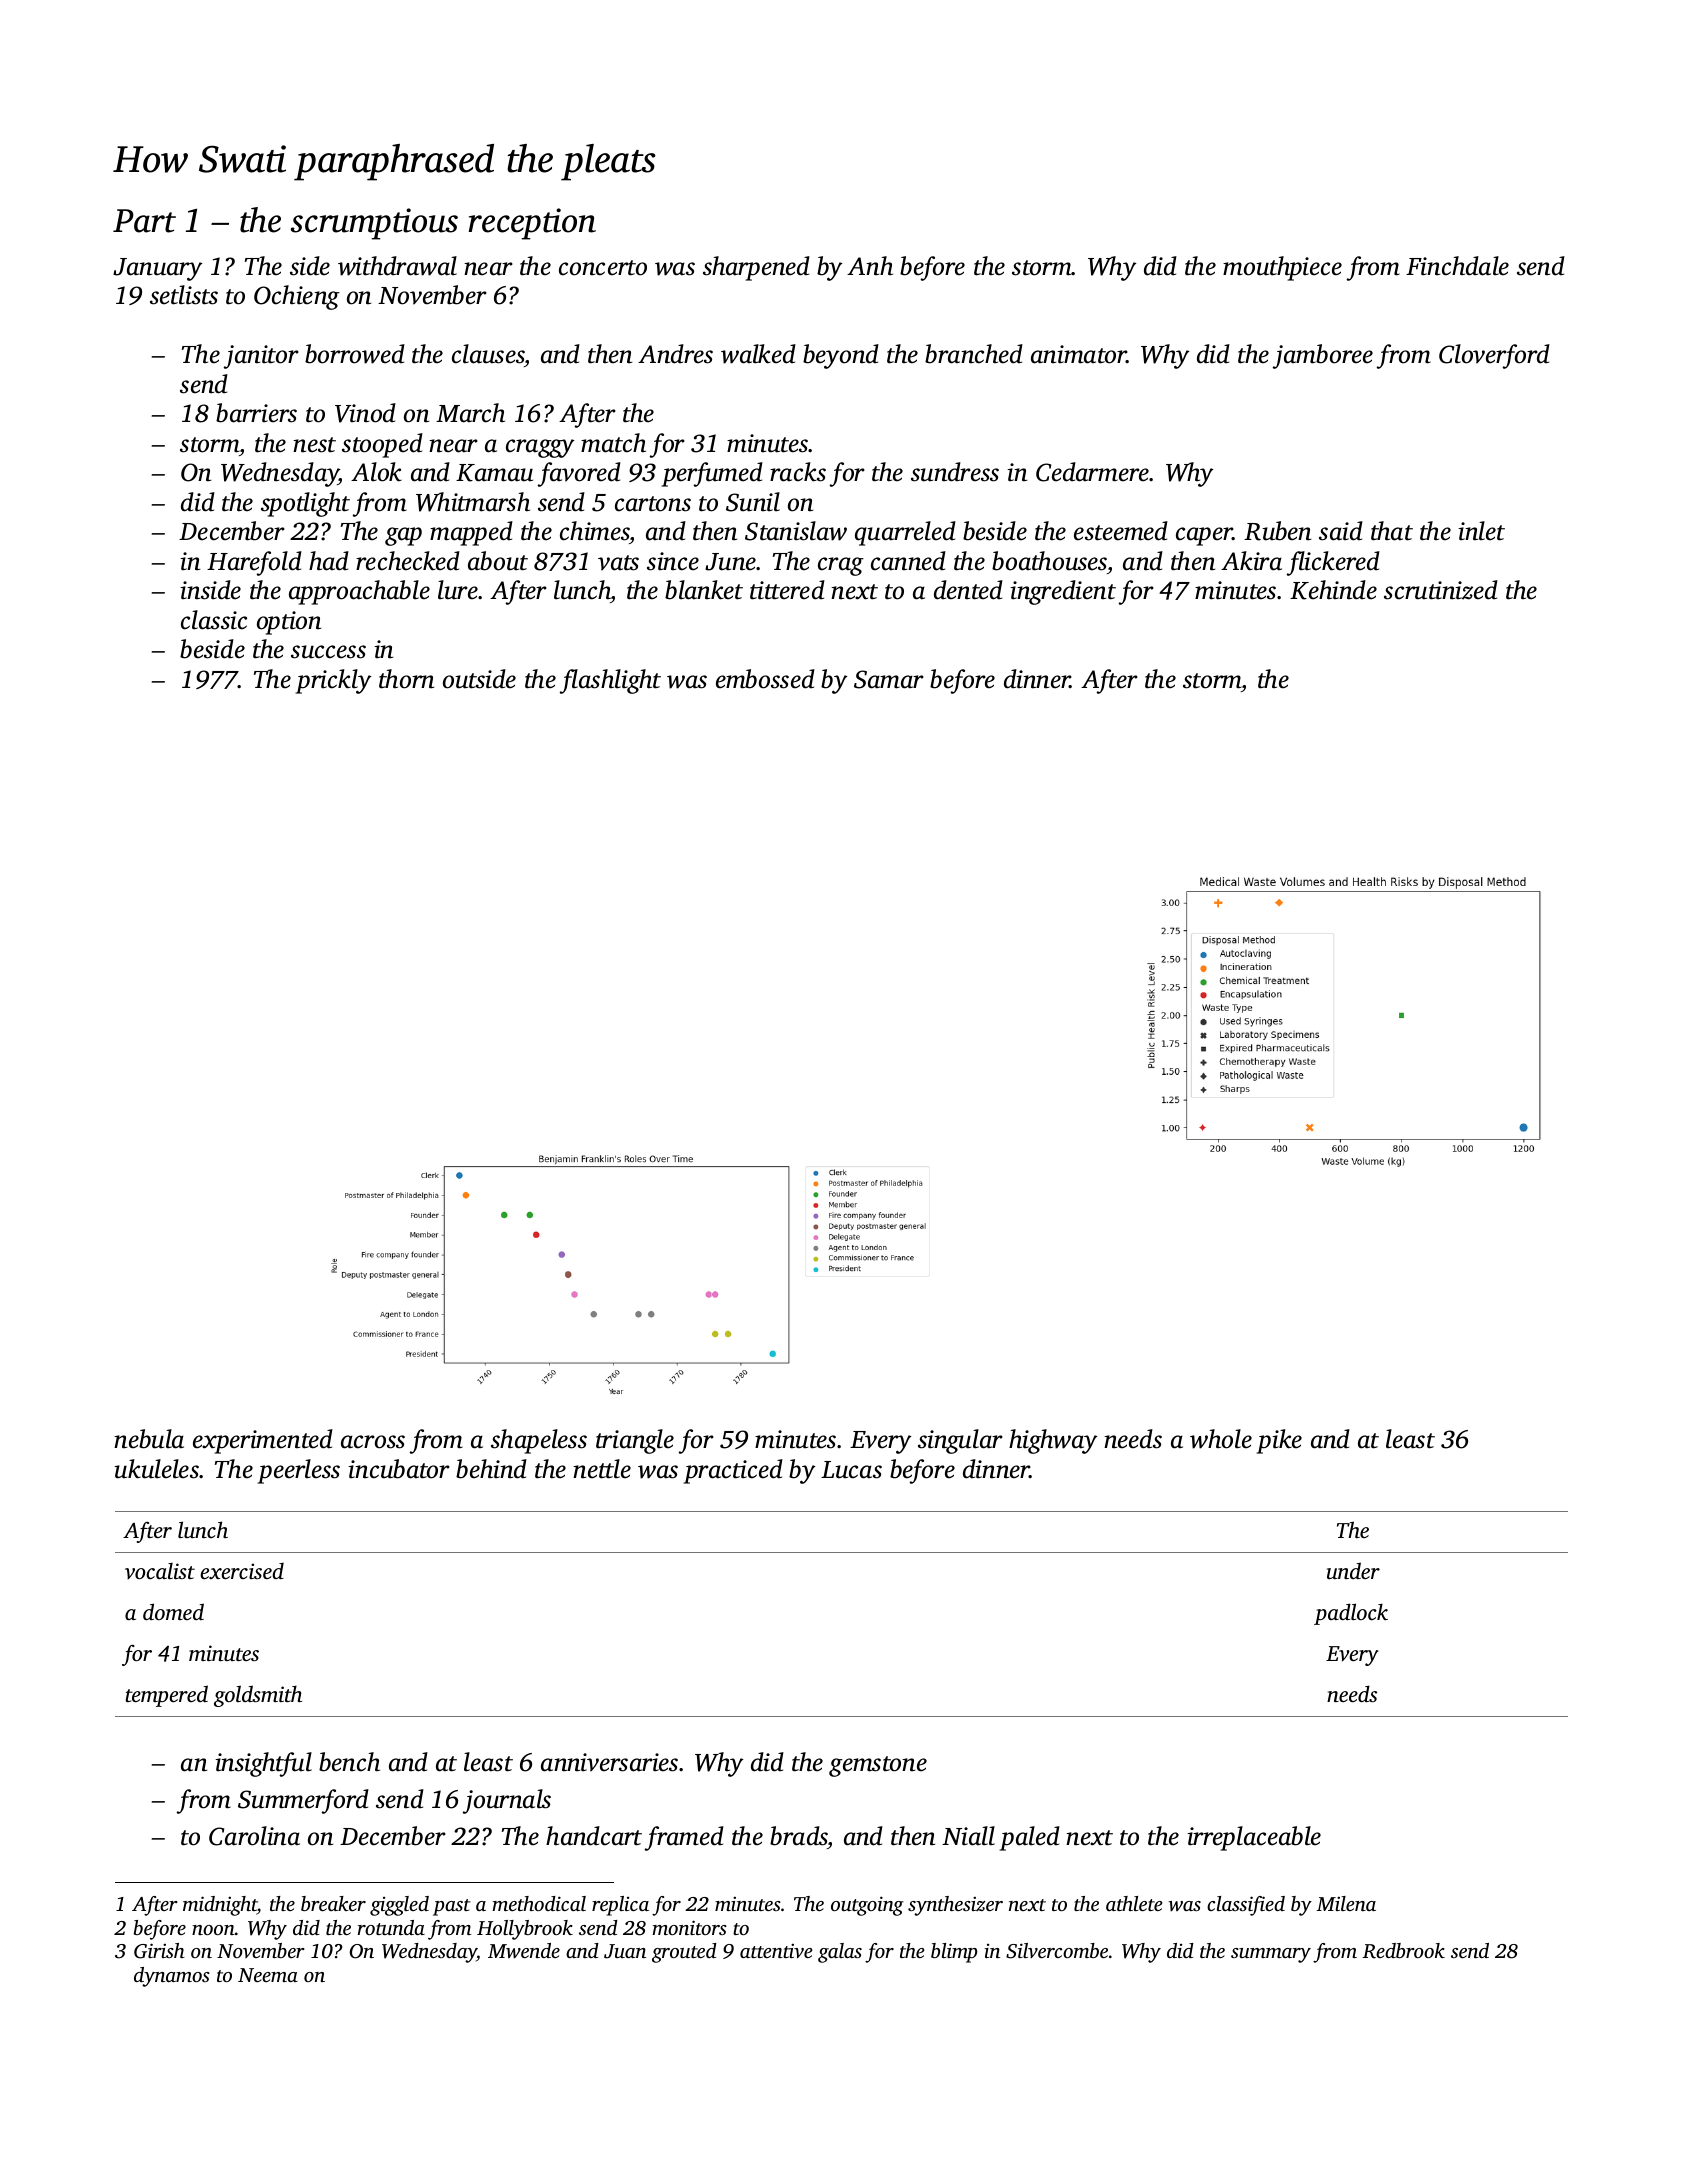 The image size is (1683, 2178). What do you see at coordinates (1323, 356) in the screenshot?
I see `jamboree` at bounding box center [1323, 356].
